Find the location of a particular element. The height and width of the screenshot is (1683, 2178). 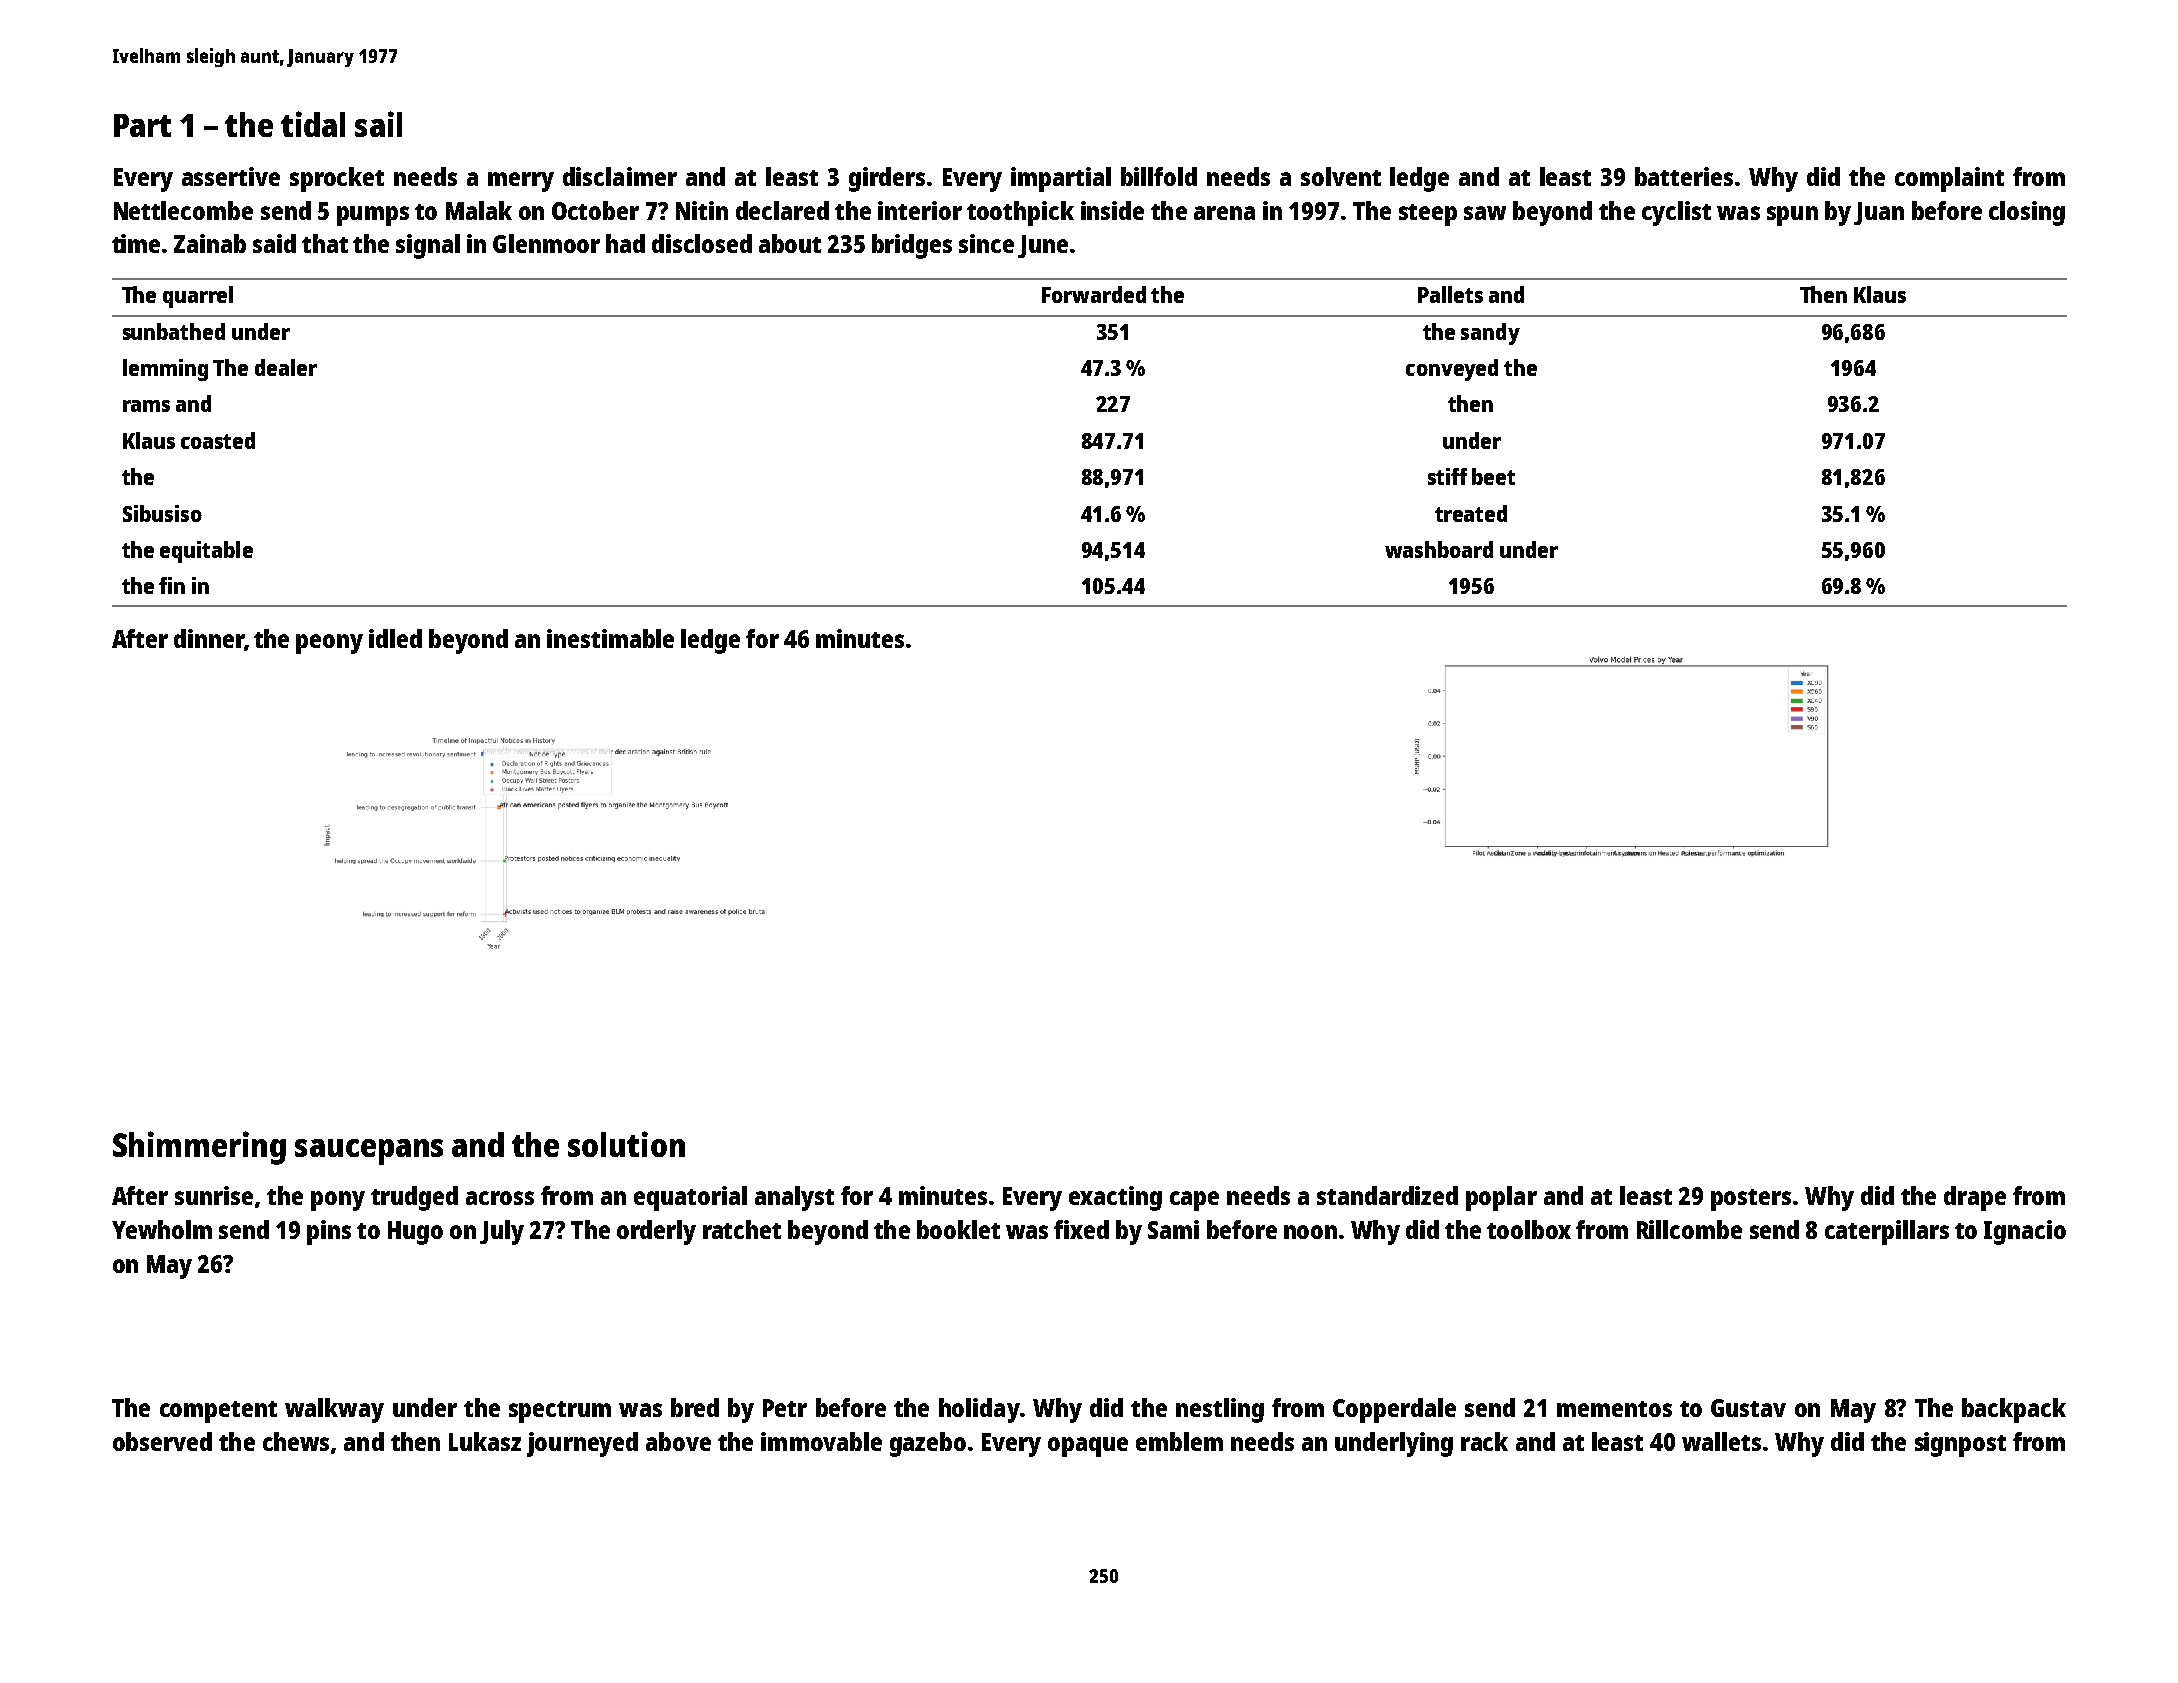

inside is located at coordinates (1112, 210).
